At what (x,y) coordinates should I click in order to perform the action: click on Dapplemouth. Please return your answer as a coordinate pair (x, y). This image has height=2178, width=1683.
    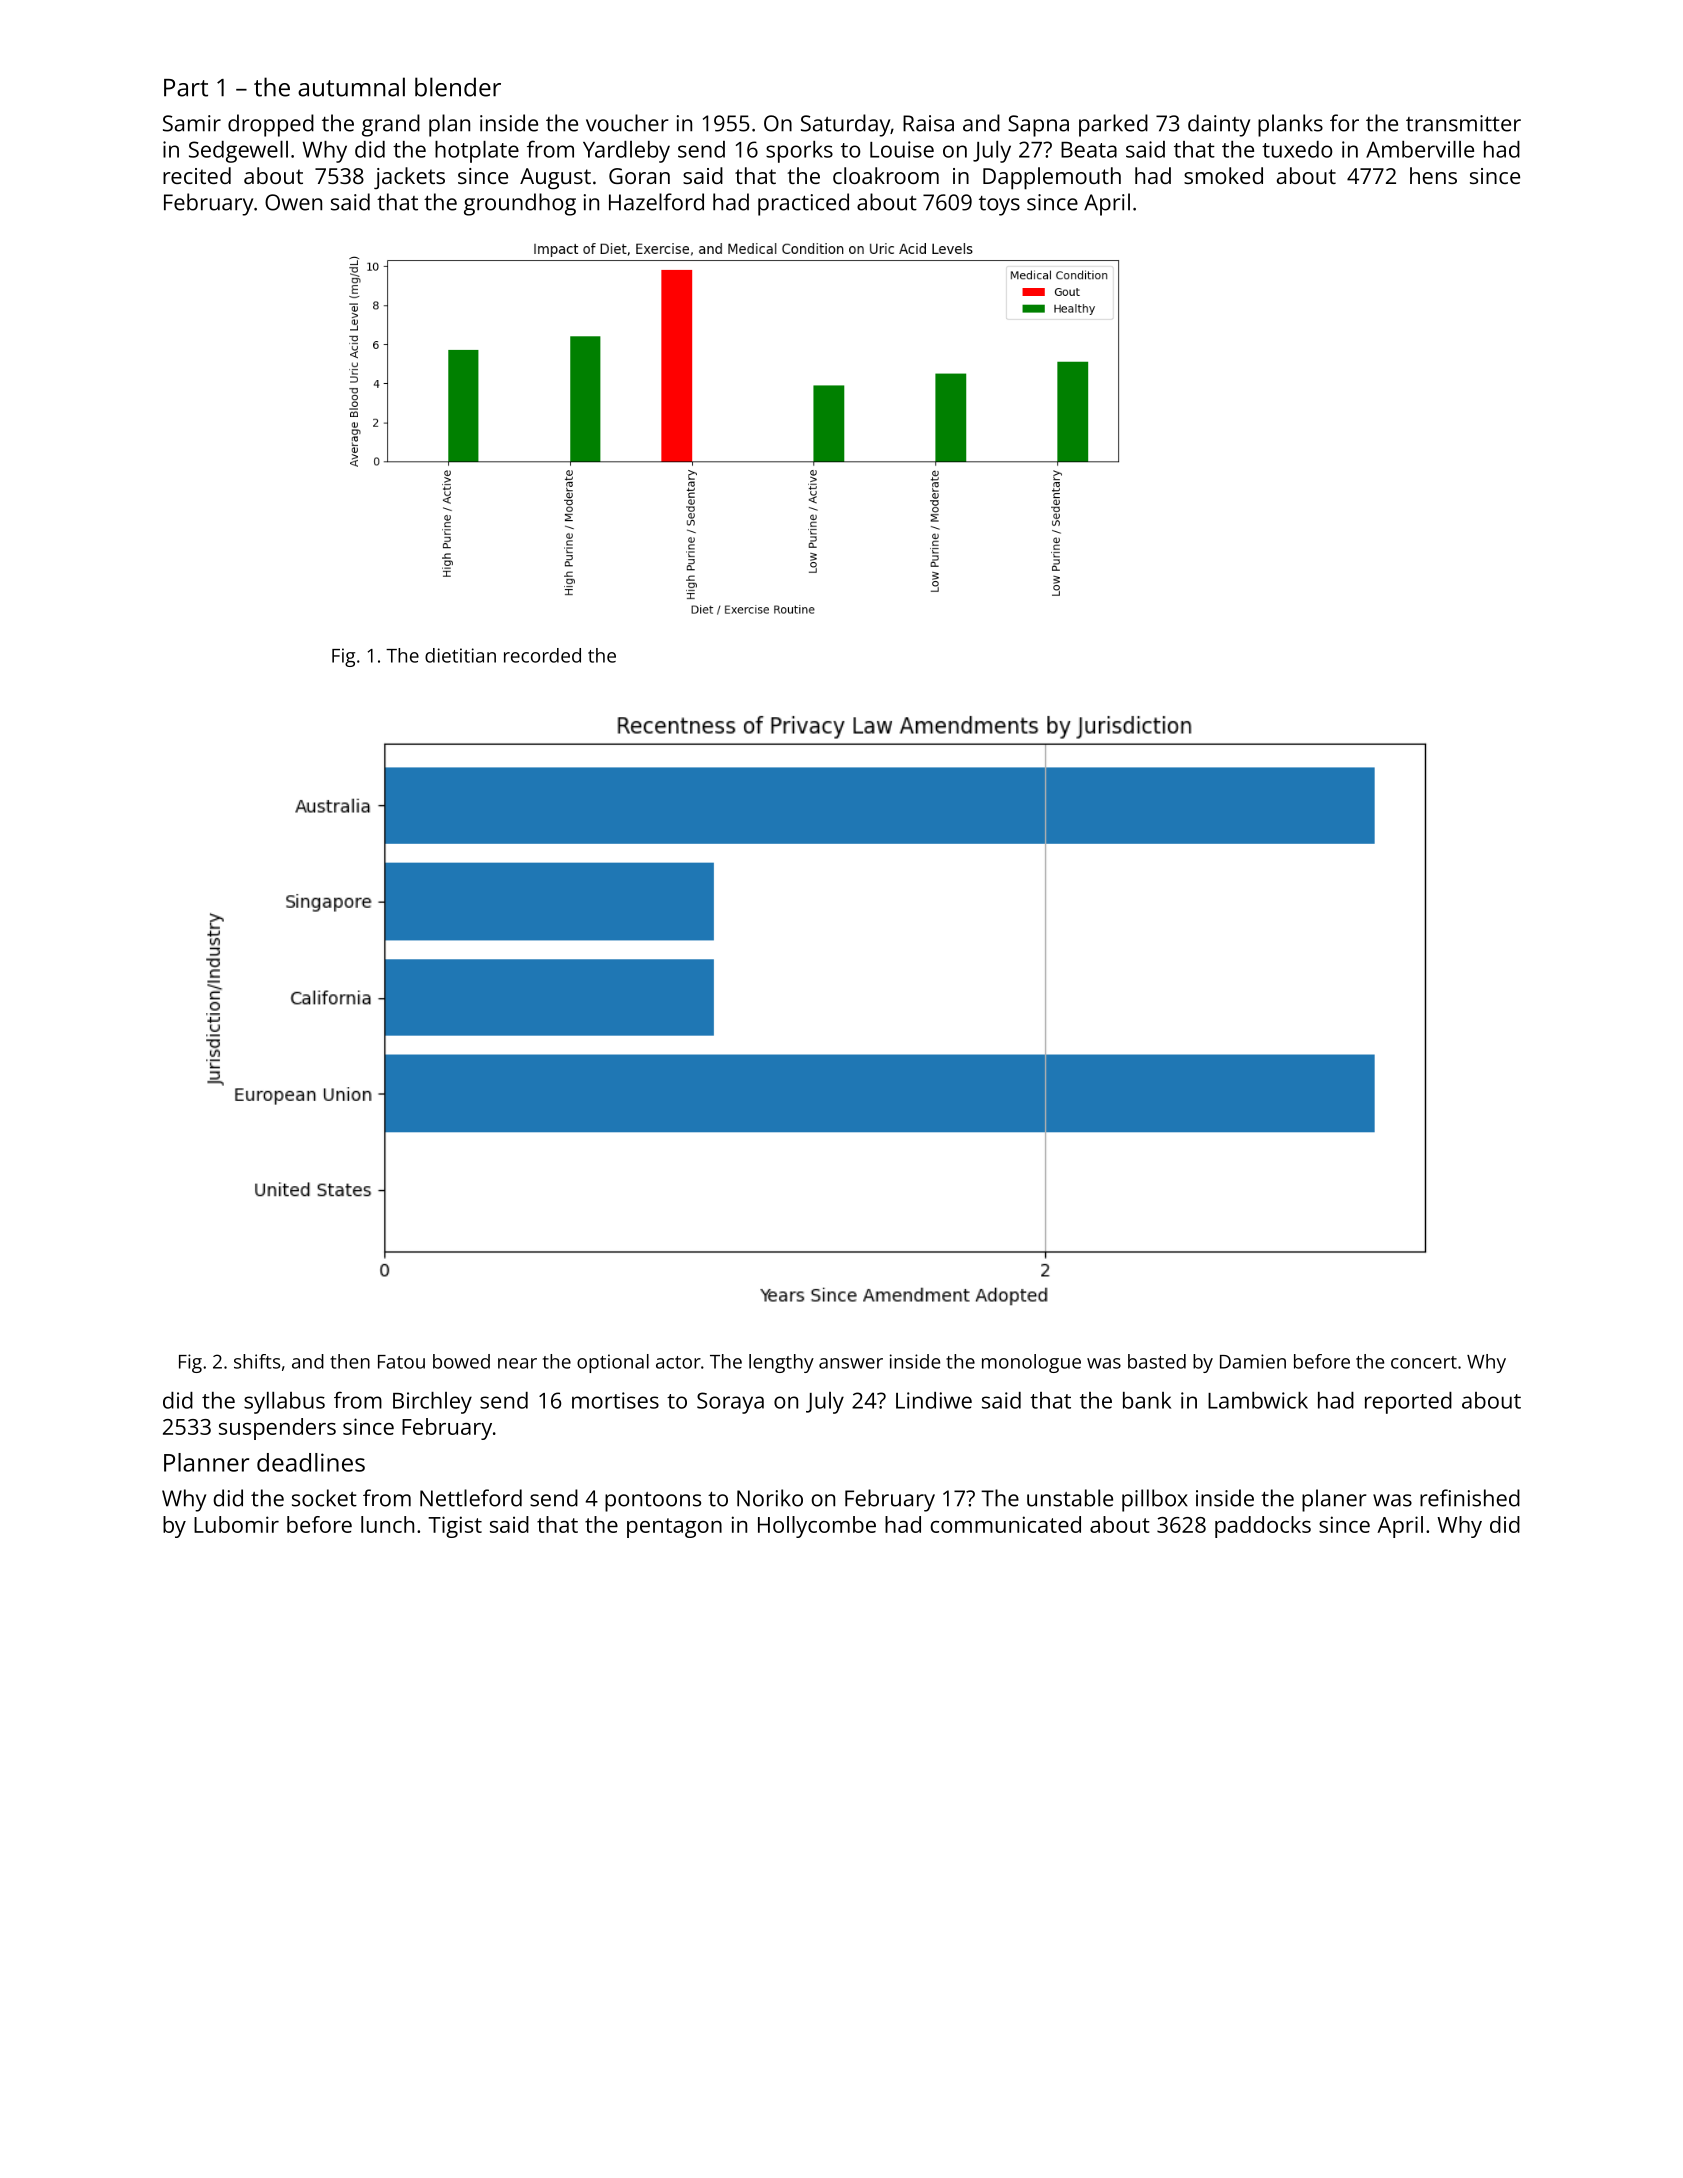
    Looking at the image, I should click on (1052, 178).
